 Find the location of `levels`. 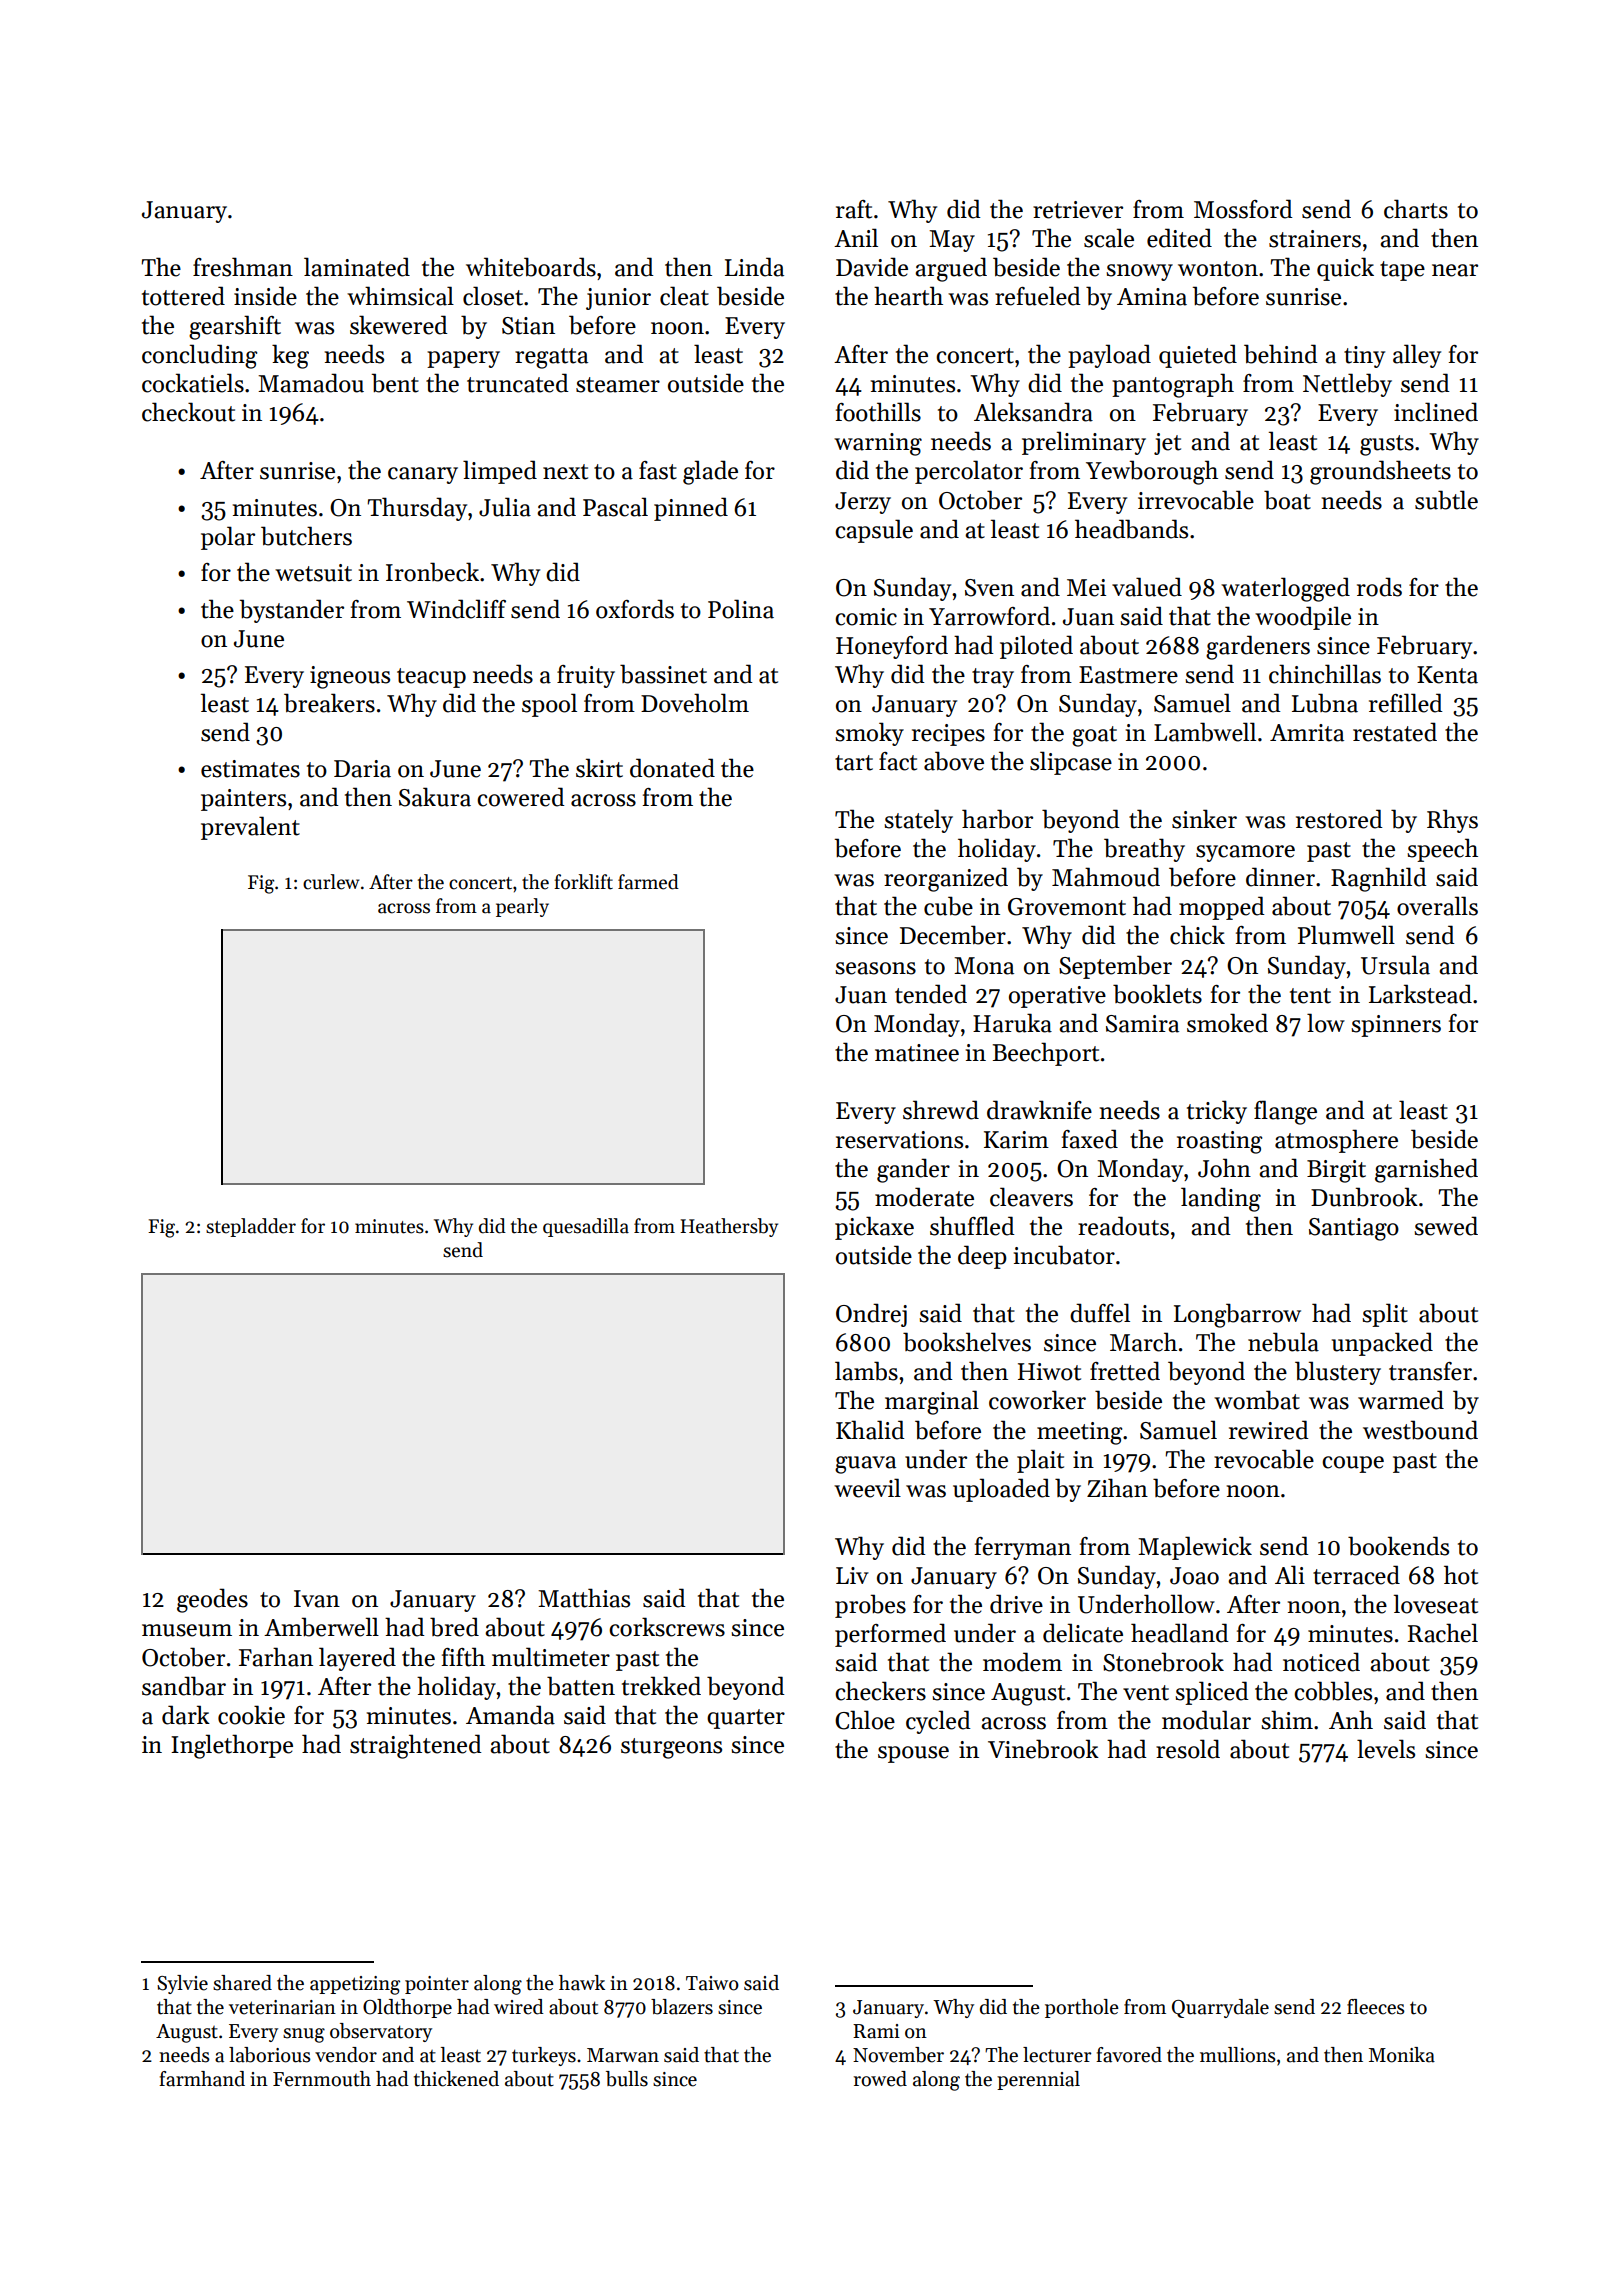

levels is located at coordinates (1386, 1749).
